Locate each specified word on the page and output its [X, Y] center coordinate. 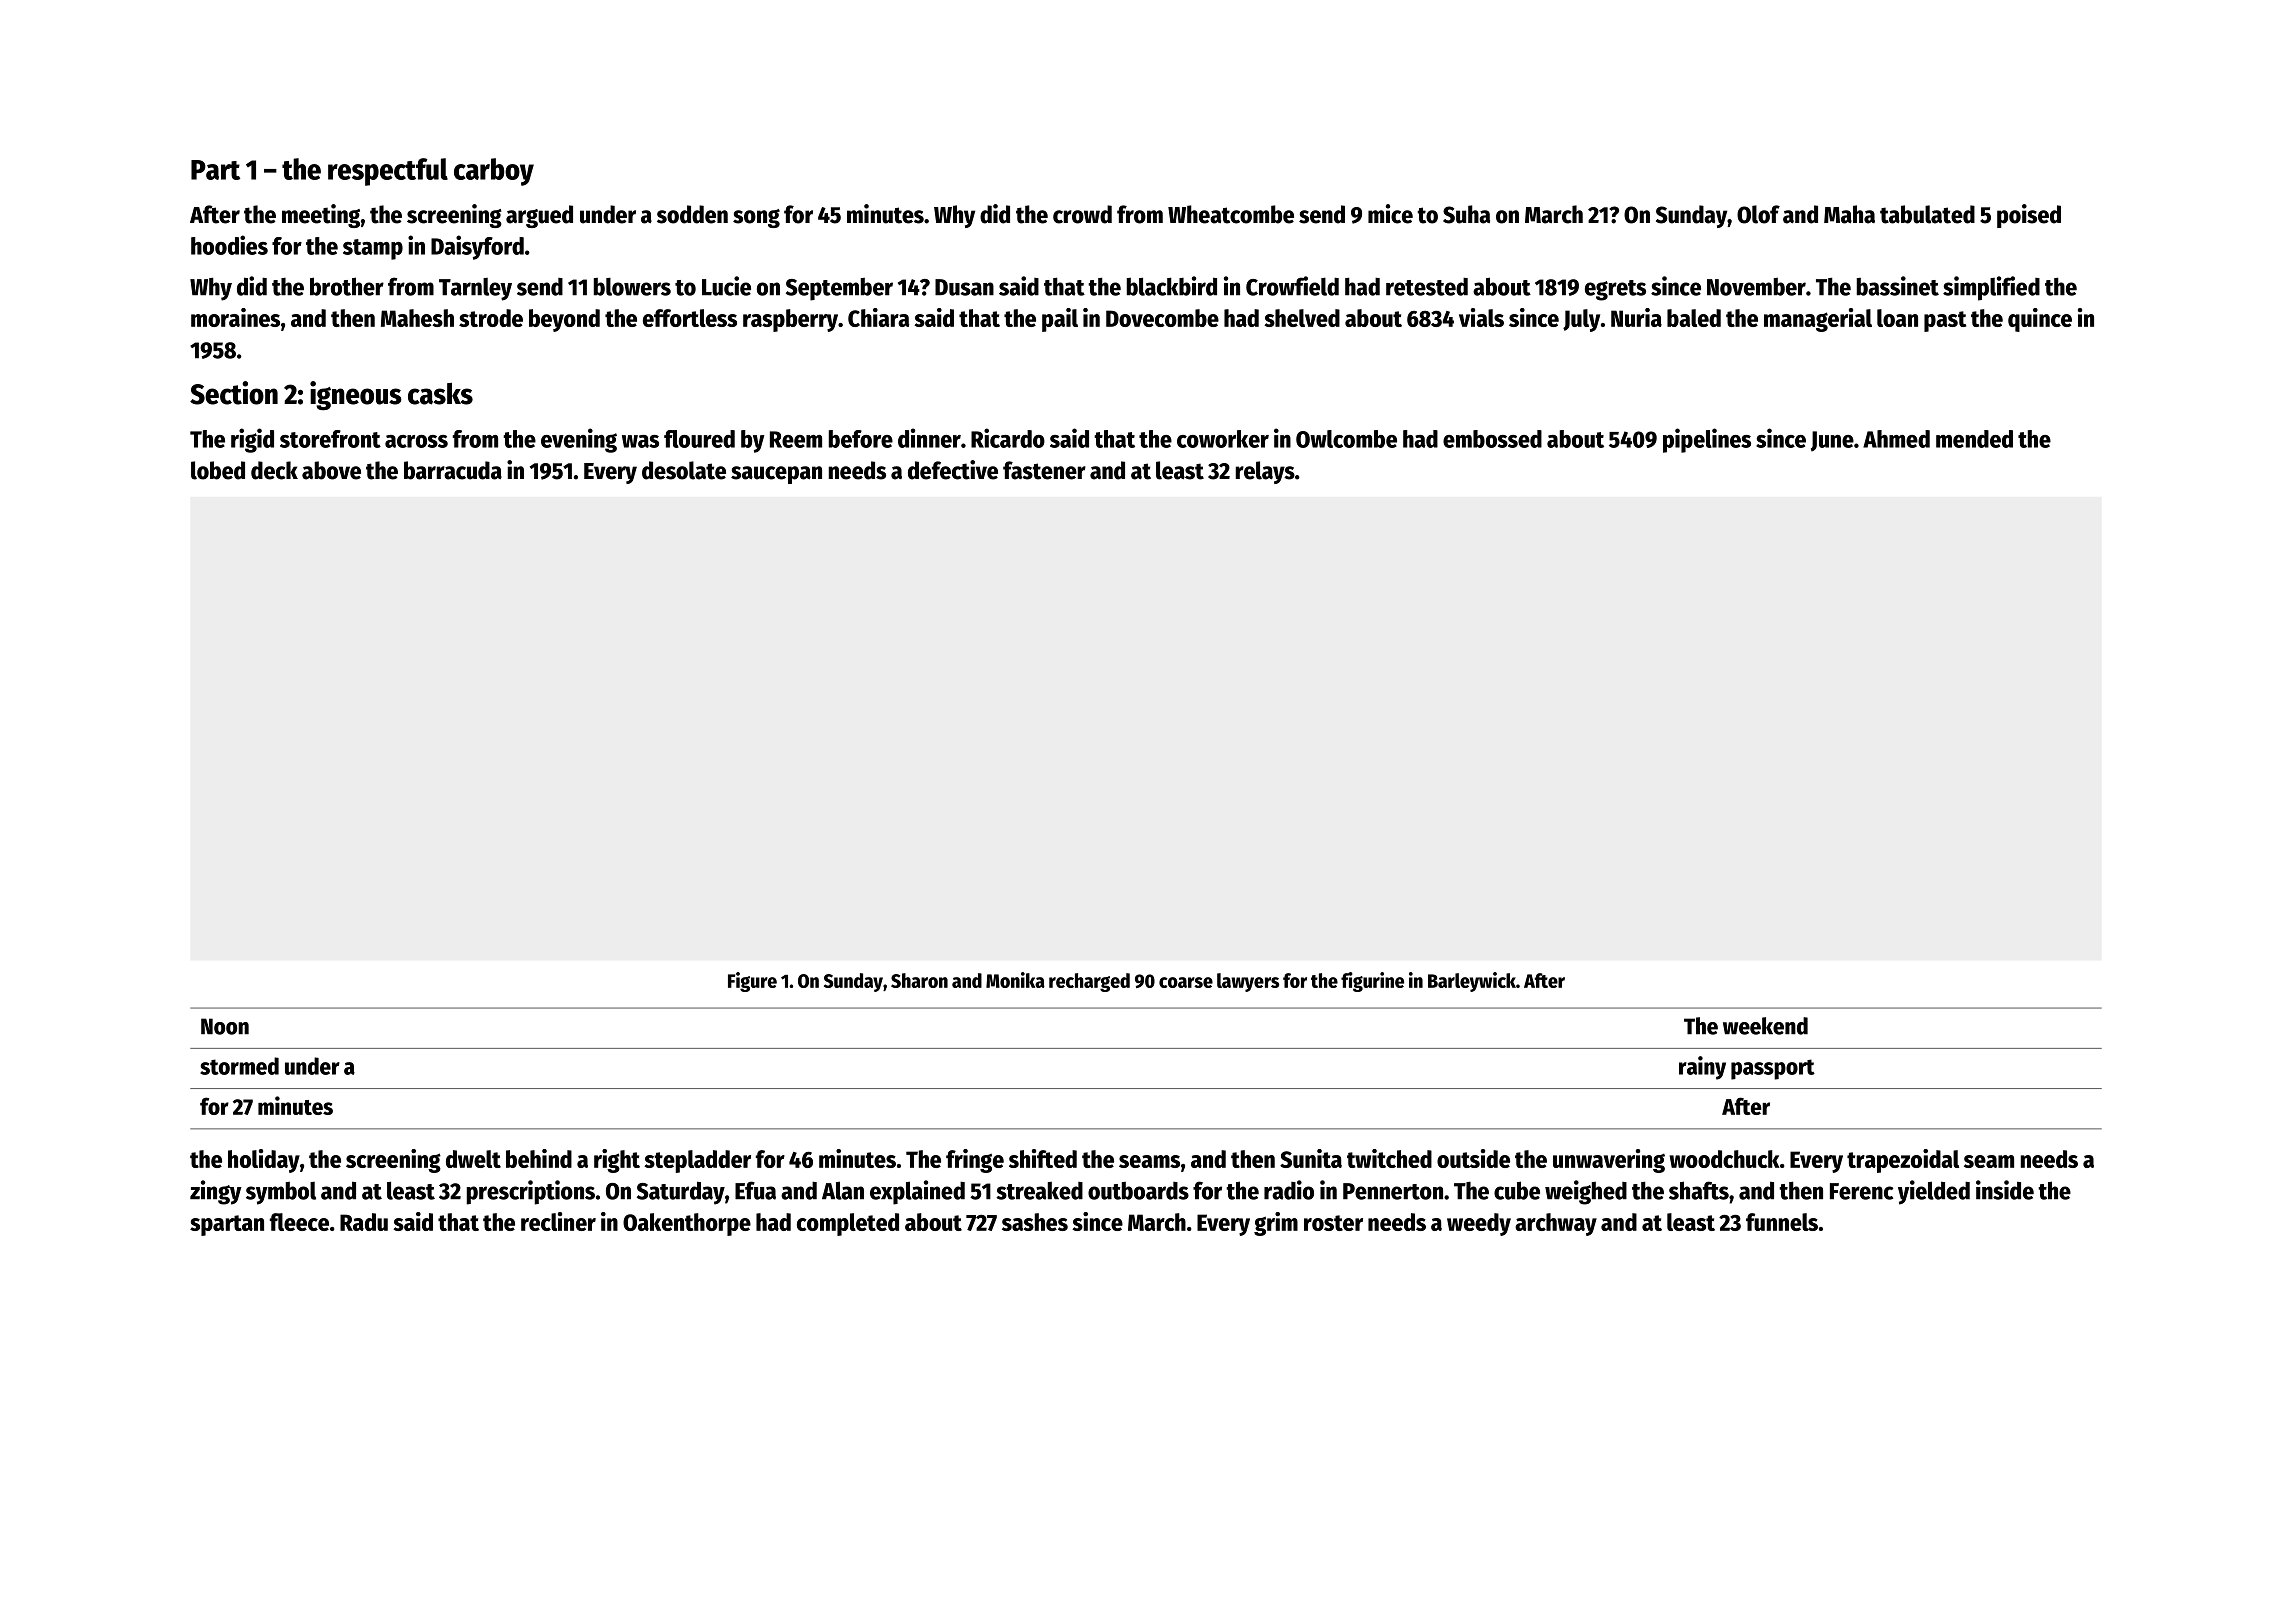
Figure [752, 982]
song [756, 218]
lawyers [1248, 982]
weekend [1765, 1026]
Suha [1466, 214]
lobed [218, 470]
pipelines [1707, 440]
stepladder [697, 1161]
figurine [1372, 982]
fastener [1044, 470]
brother [347, 286]
